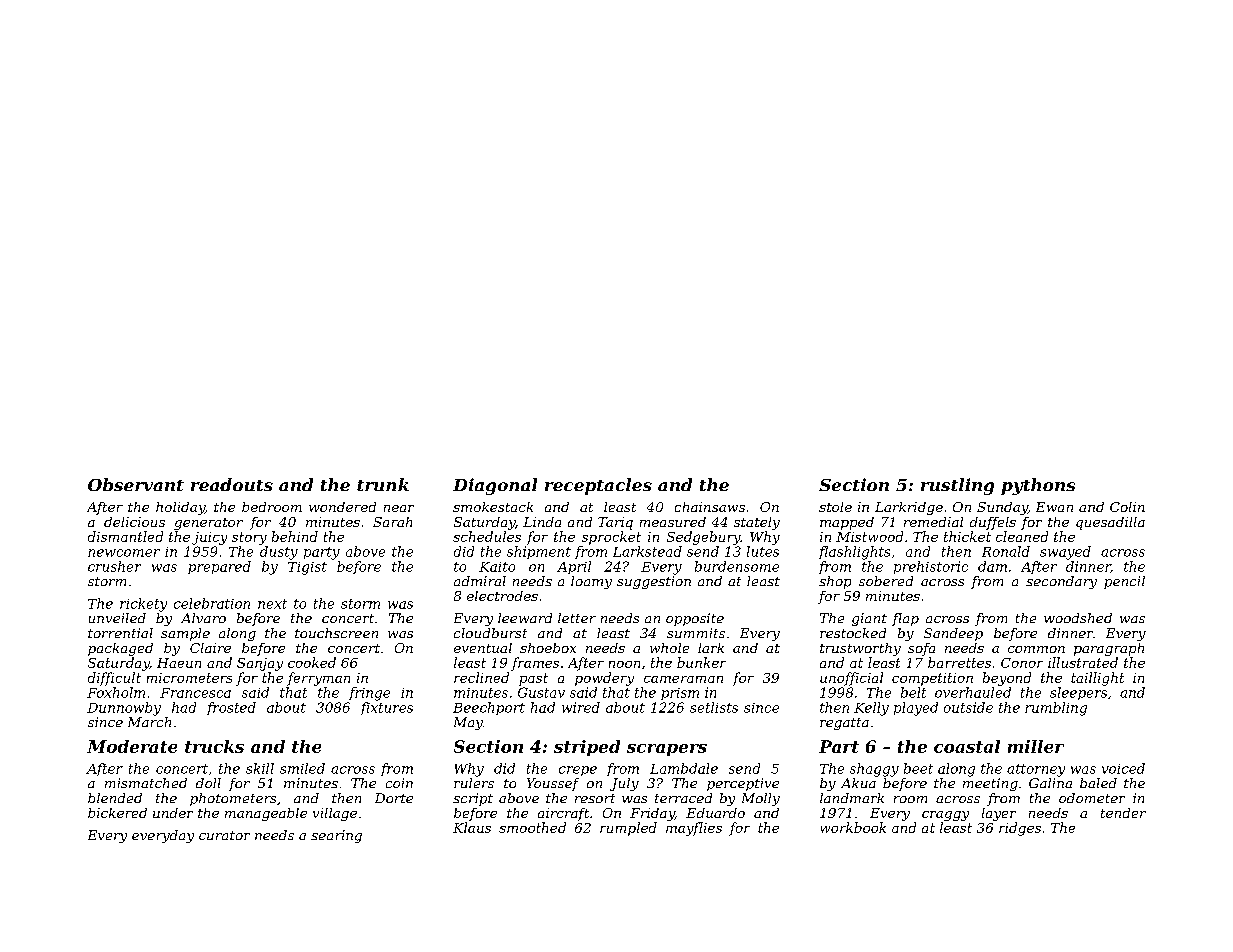 This image has width=1233, height=952. I want to click on rumbling, so click(1056, 709).
